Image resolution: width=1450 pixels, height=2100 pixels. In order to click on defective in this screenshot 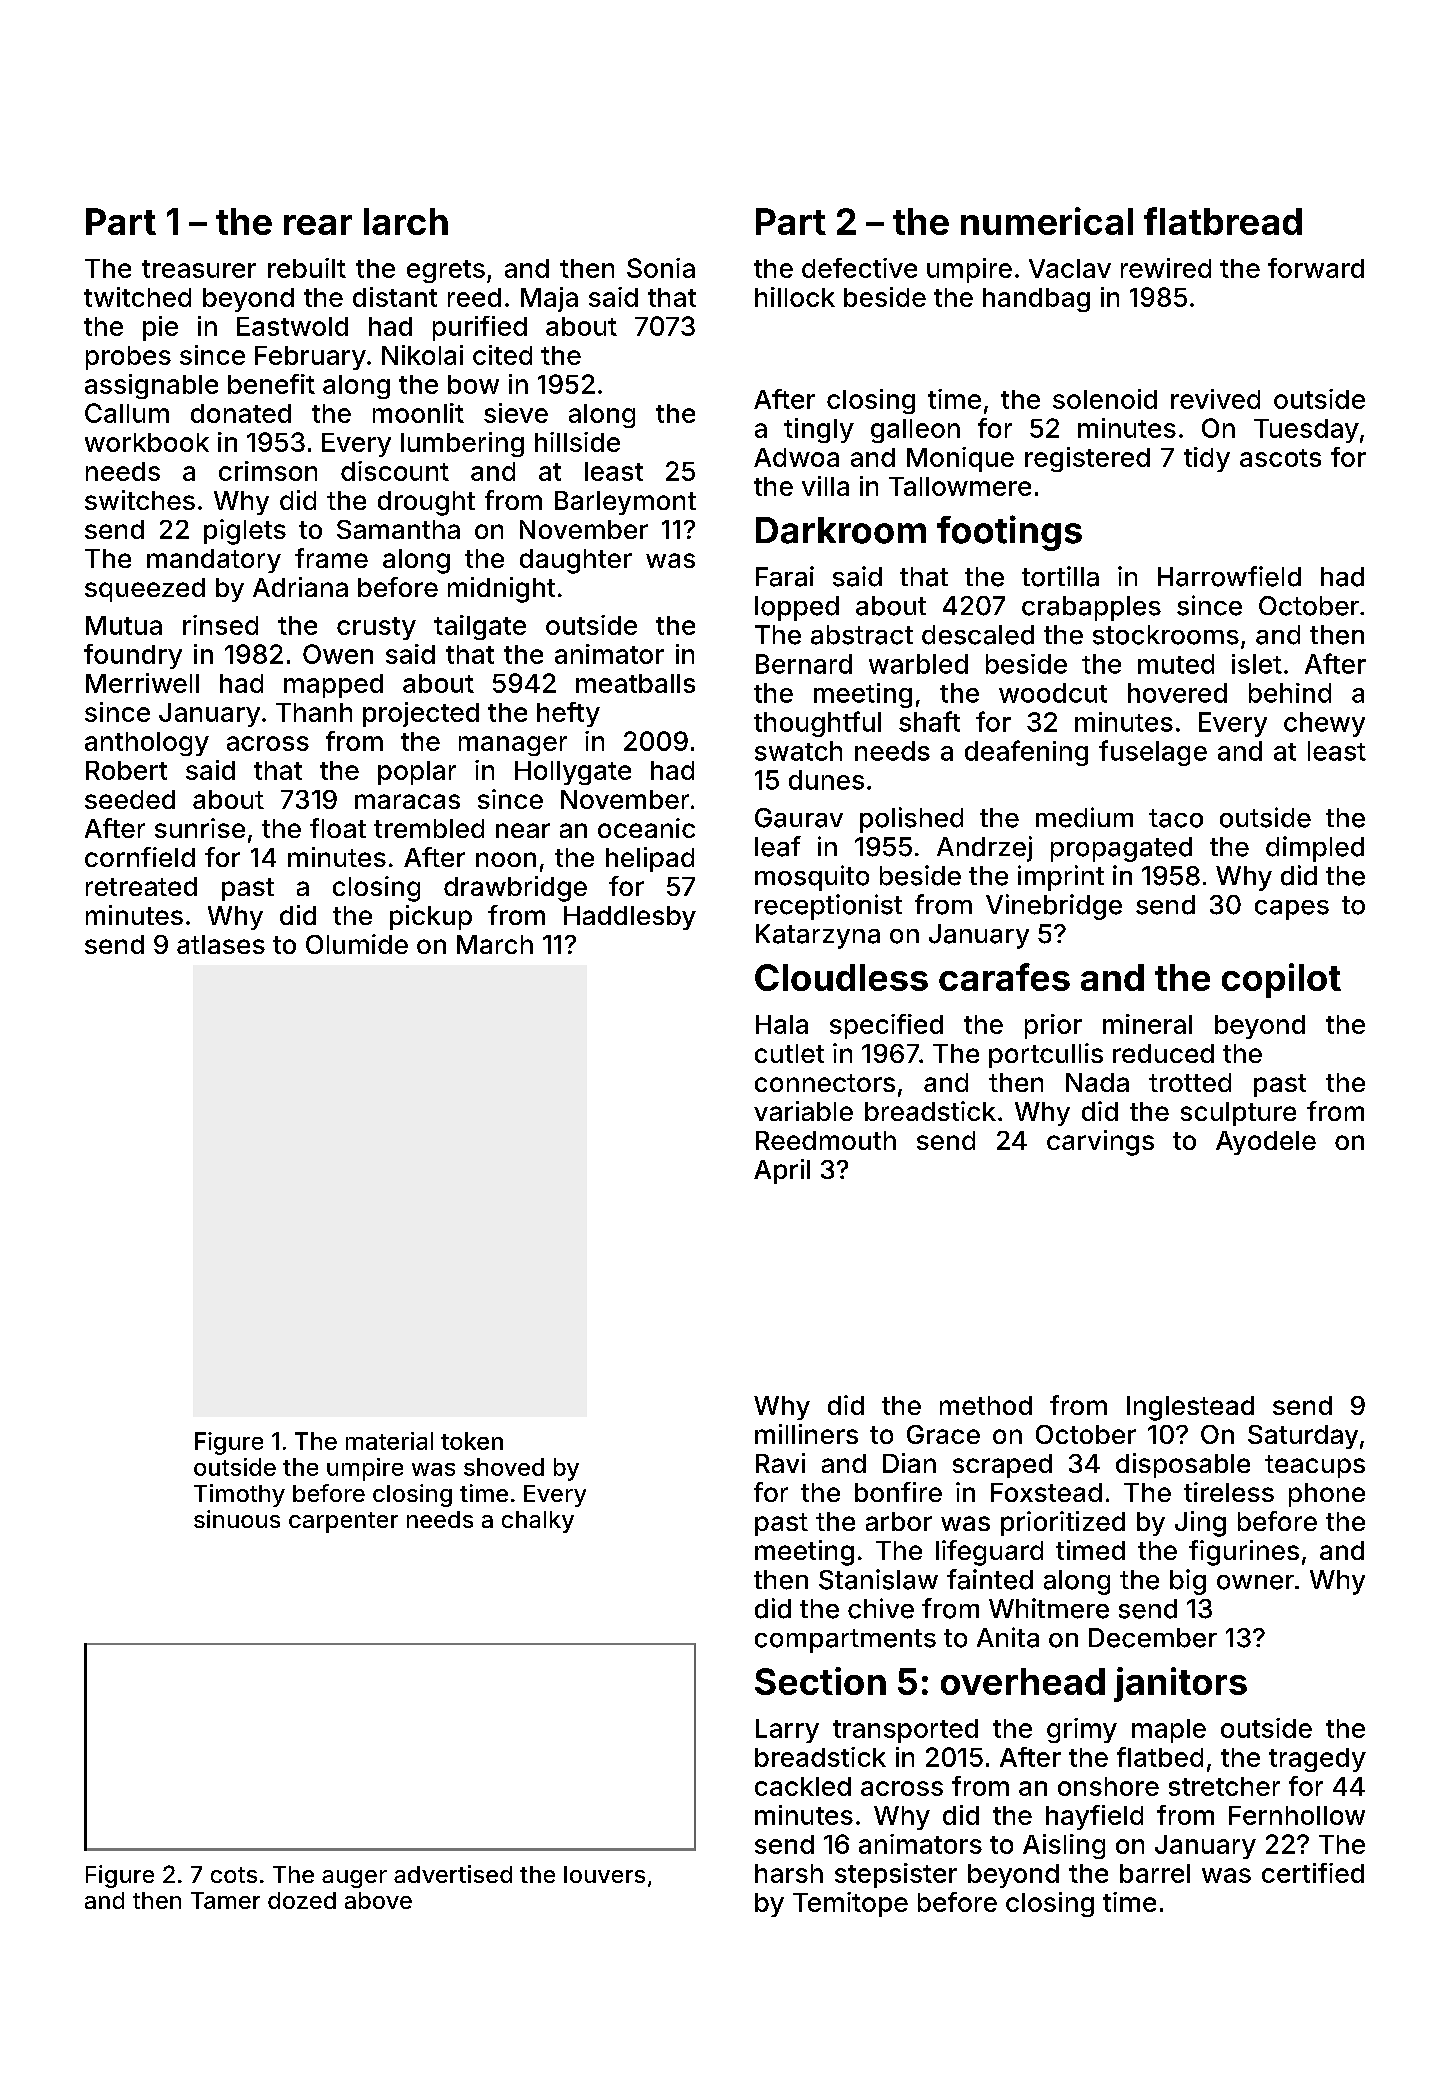, I will do `click(859, 268)`.
